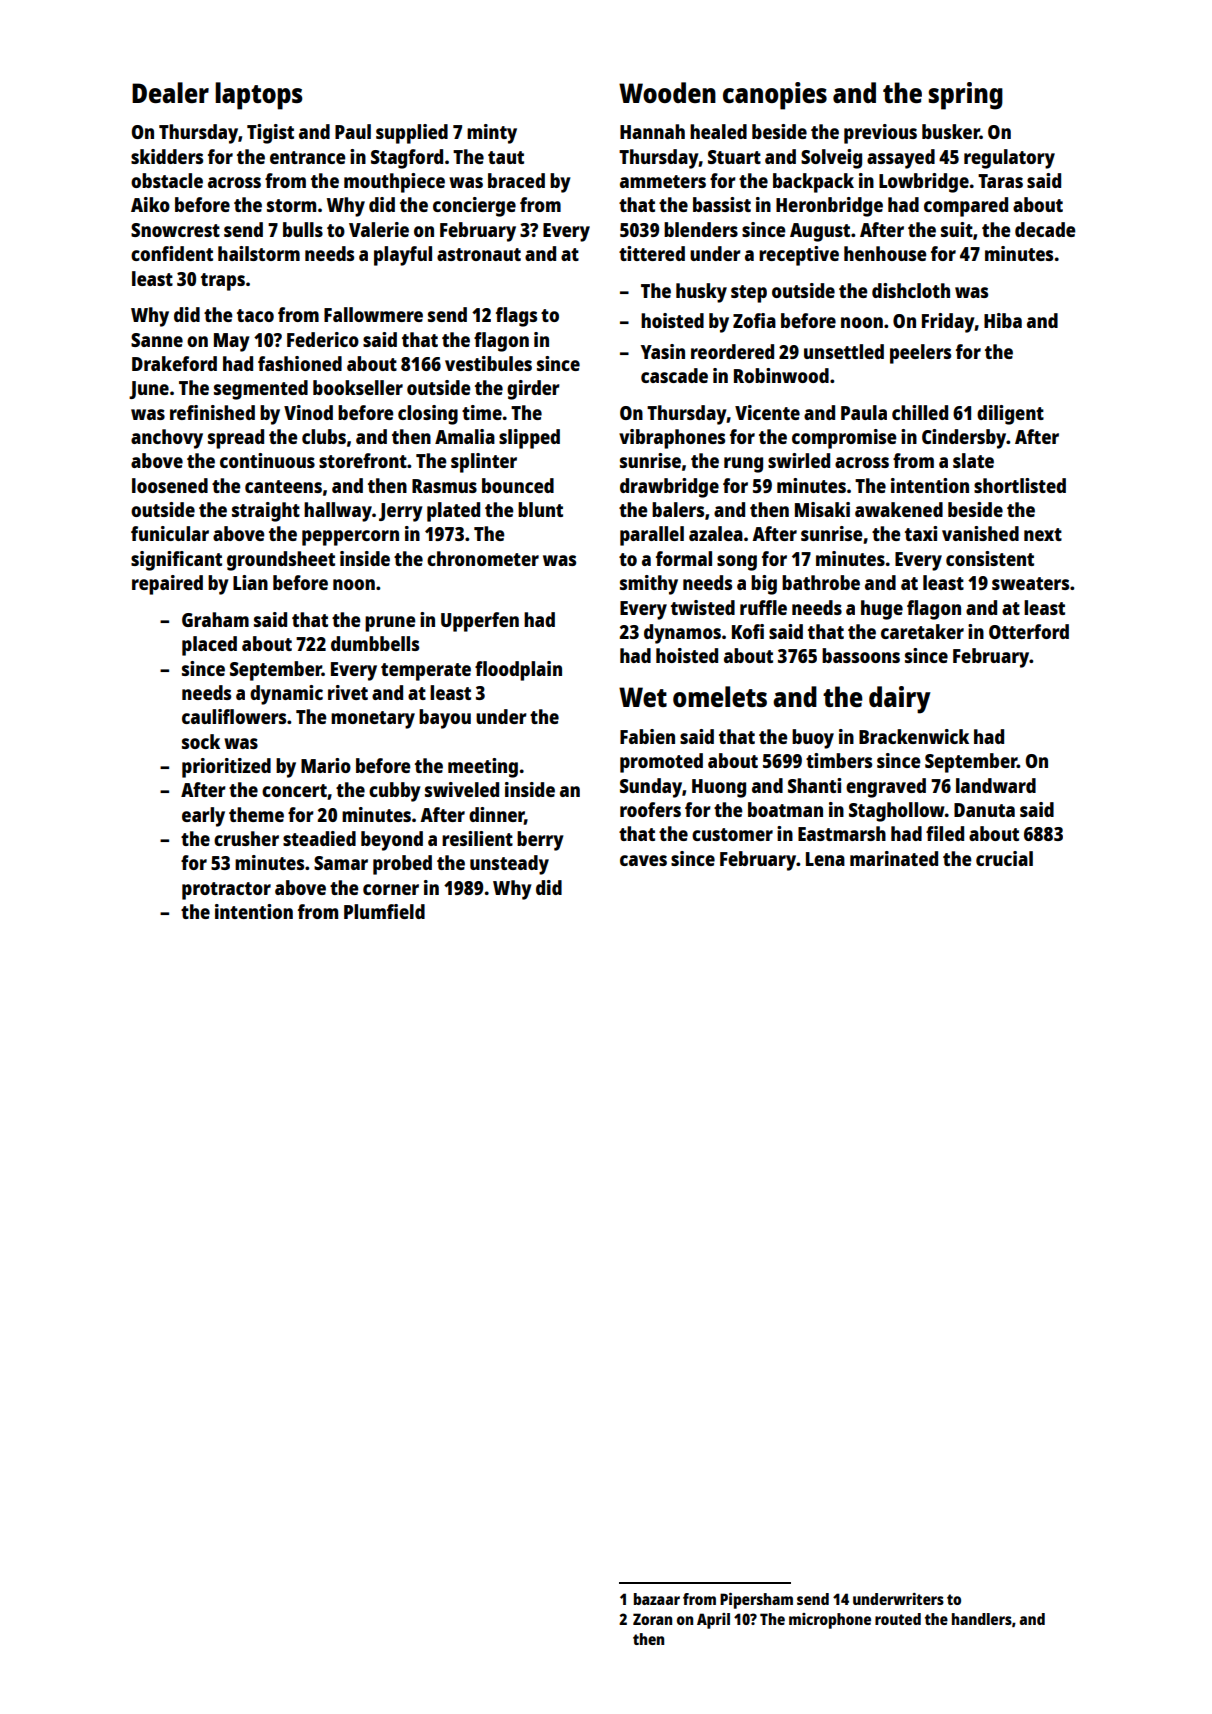 This screenshot has height=1714, width=1212. I want to click on crucial, so click(1004, 858).
